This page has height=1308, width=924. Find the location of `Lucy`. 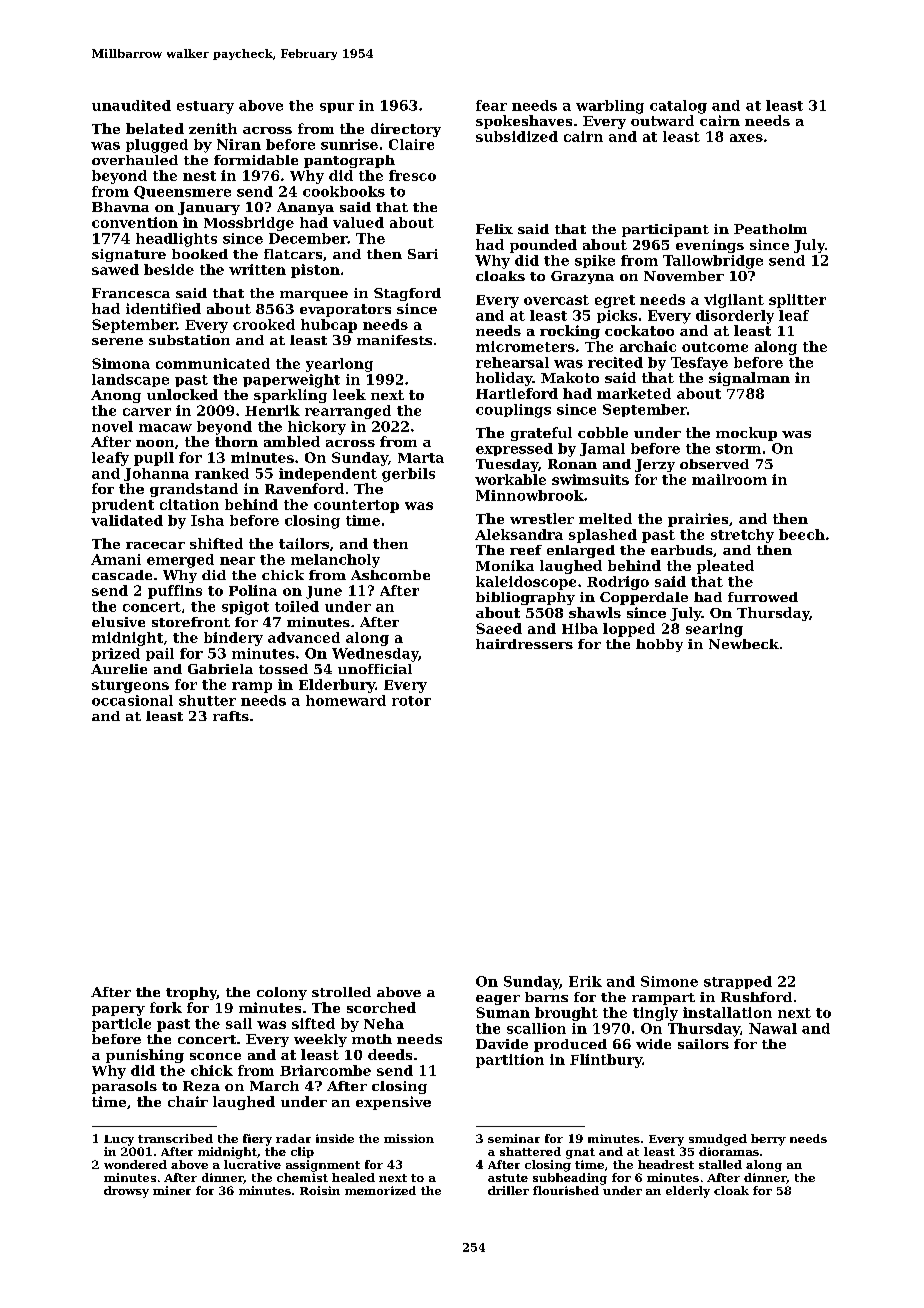

Lucy is located at coordinates (119, 1140).
